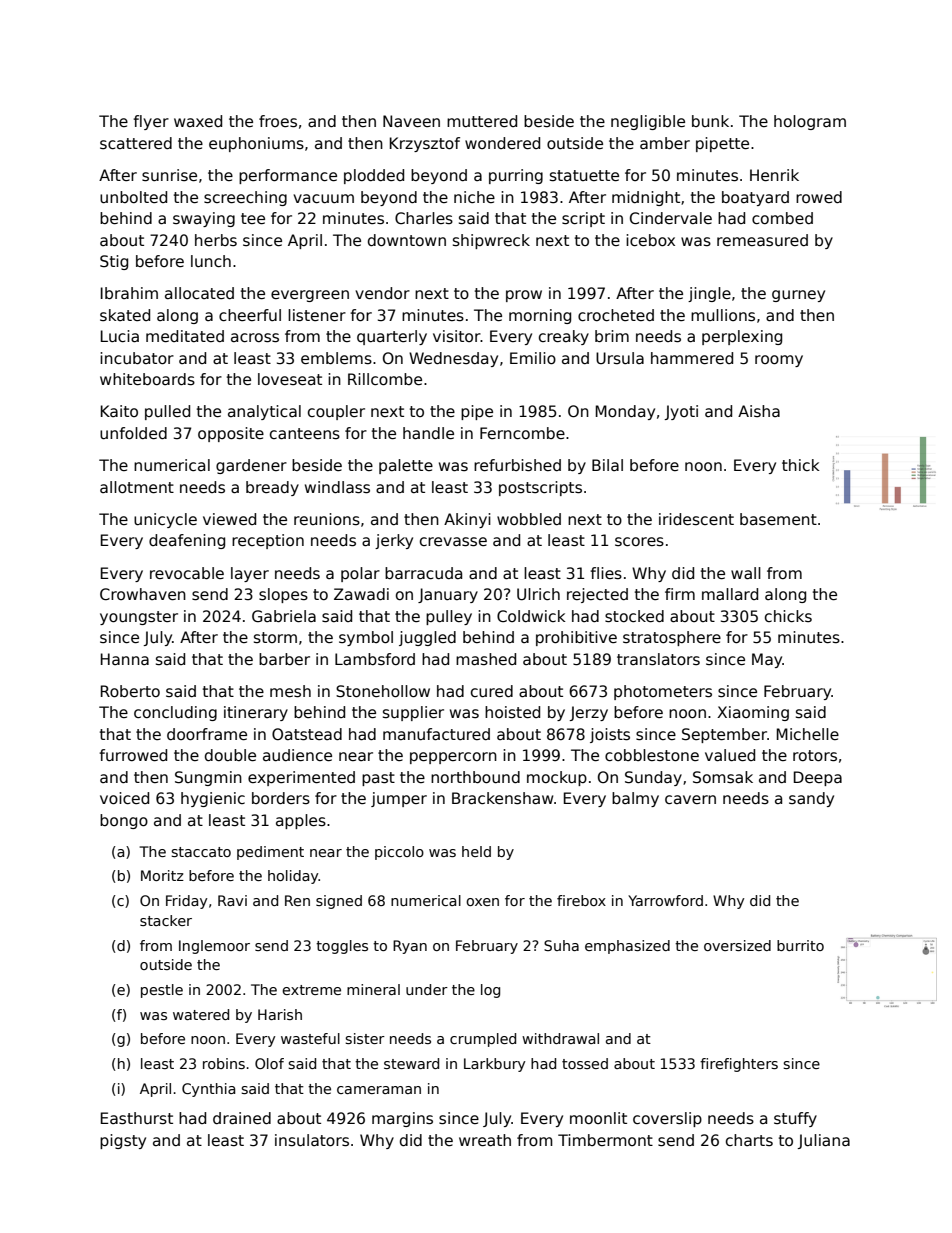  What do you see at coordinates (607, 465) in the document?
I see `Bilal` at bounding box center [607, 465].
